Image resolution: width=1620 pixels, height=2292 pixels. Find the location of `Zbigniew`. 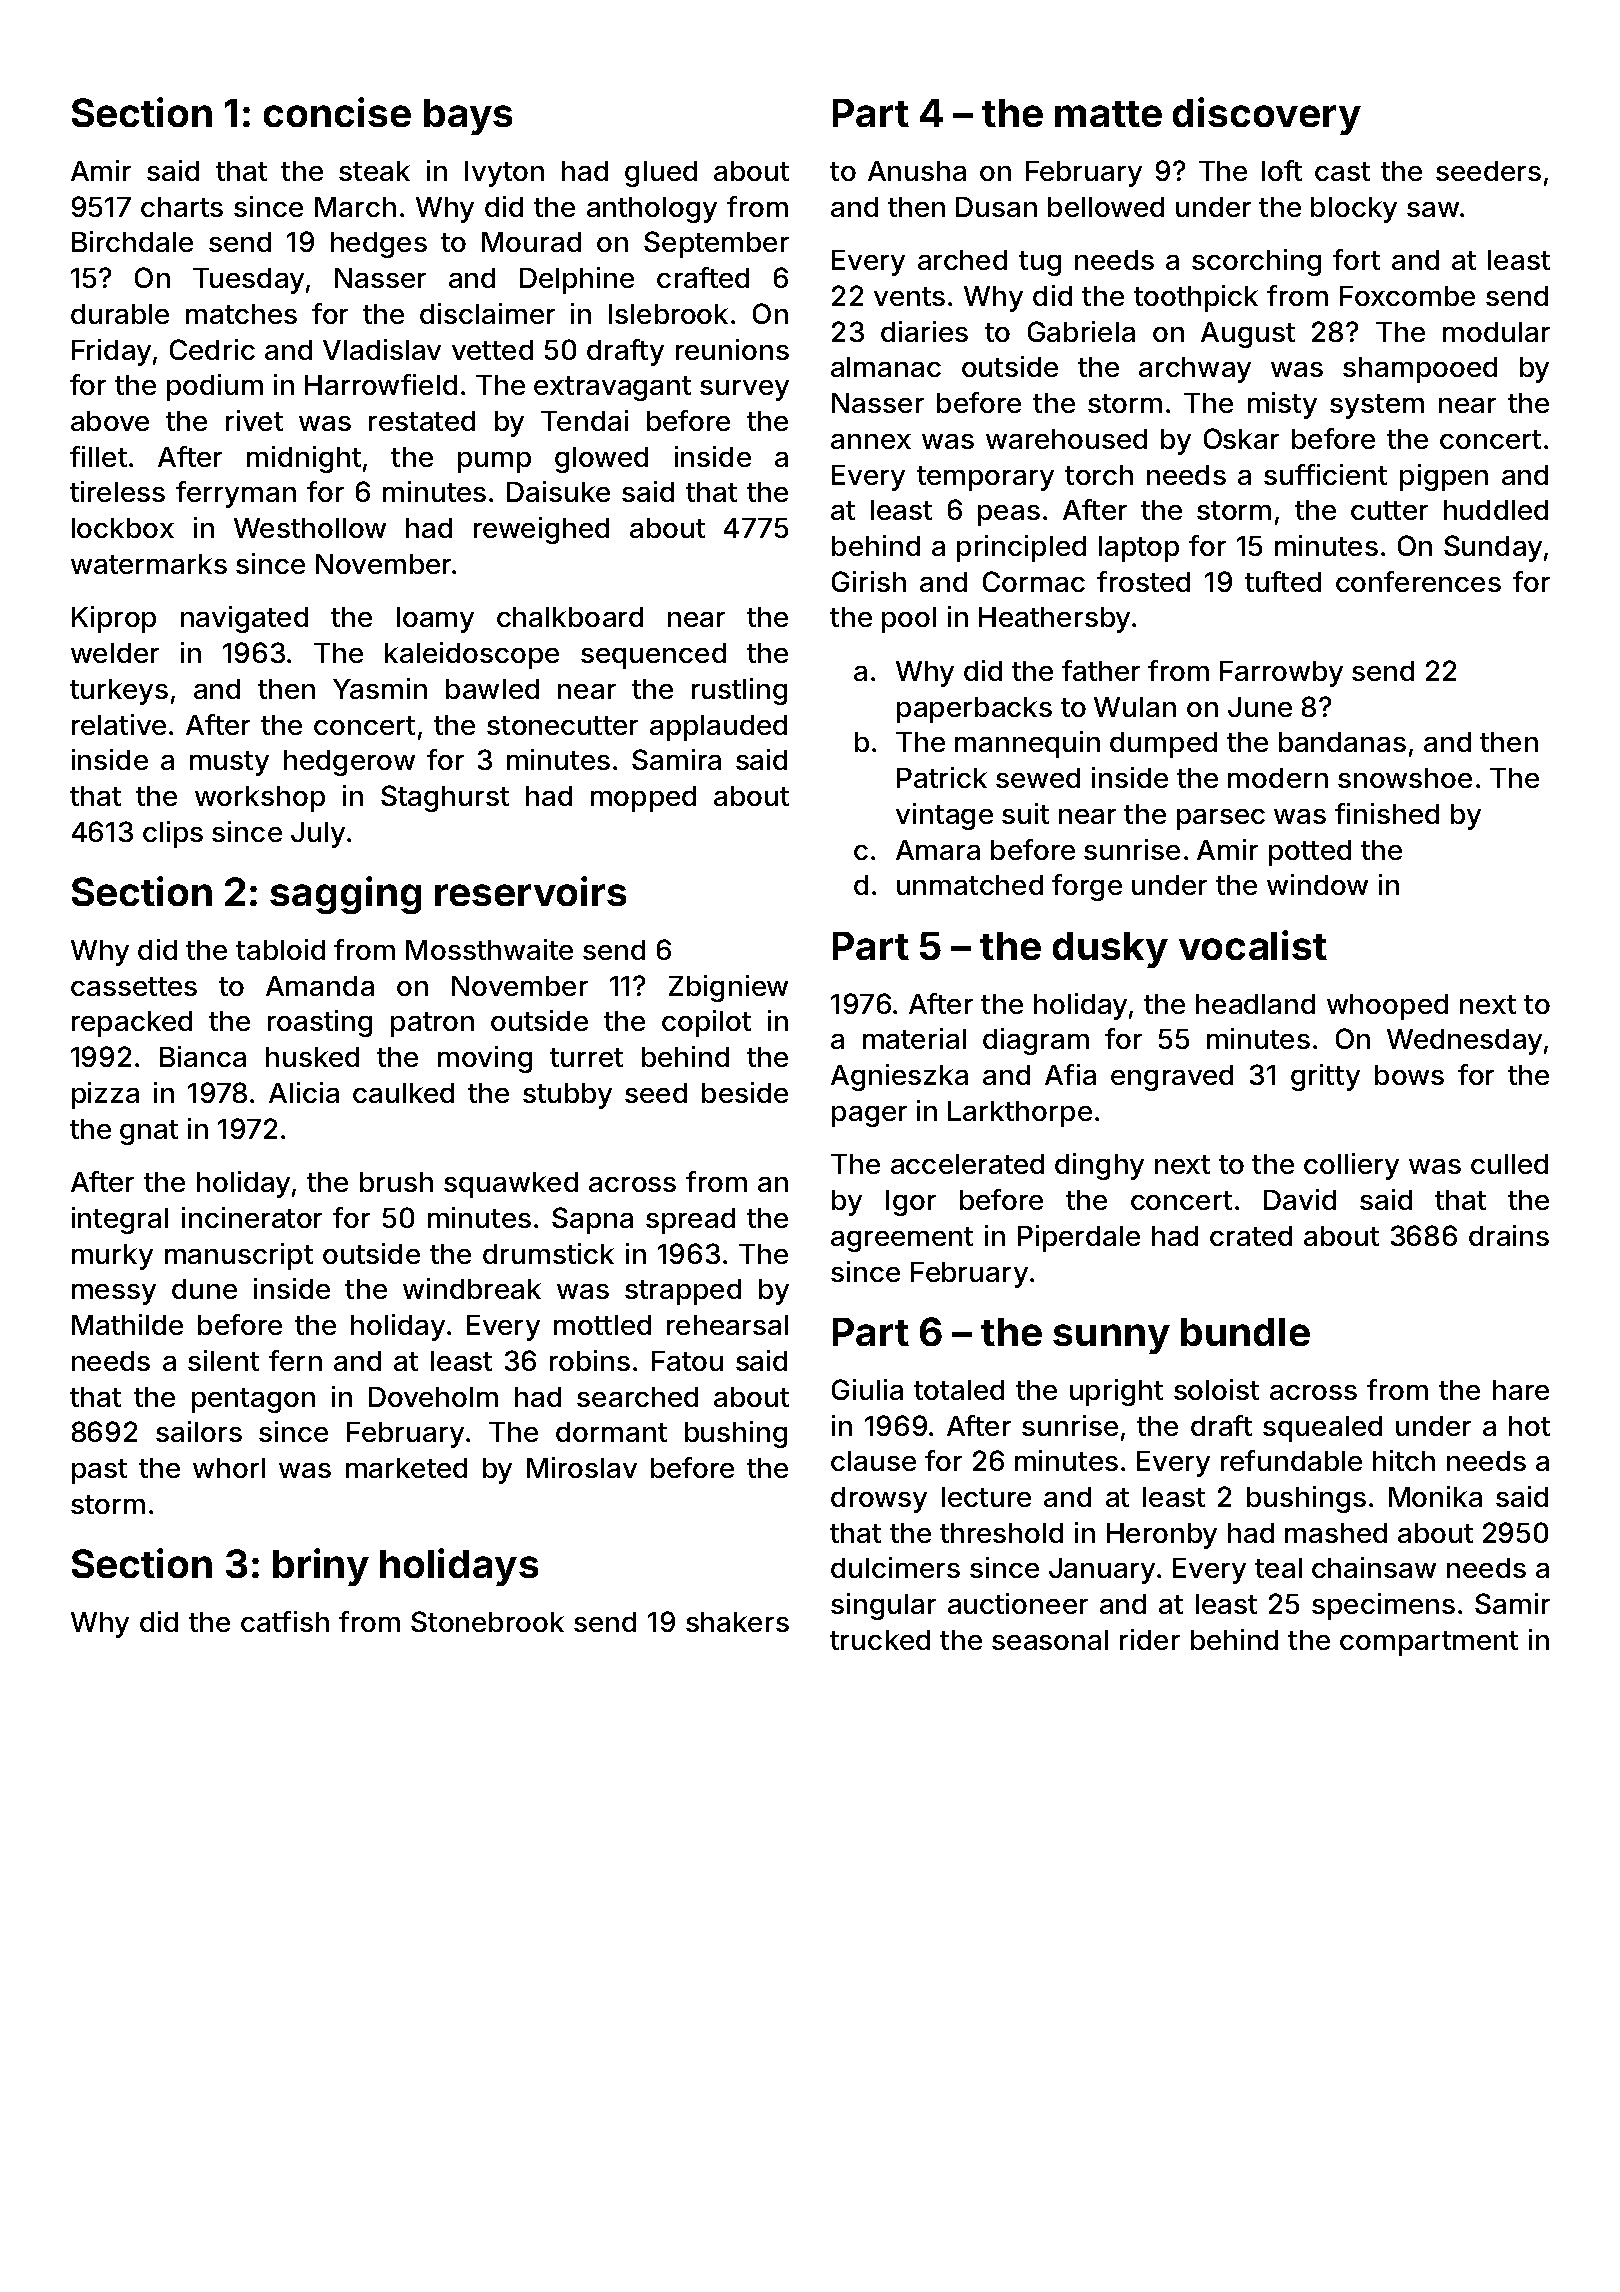

Zbigniew is located at coordinates (728, 988).
